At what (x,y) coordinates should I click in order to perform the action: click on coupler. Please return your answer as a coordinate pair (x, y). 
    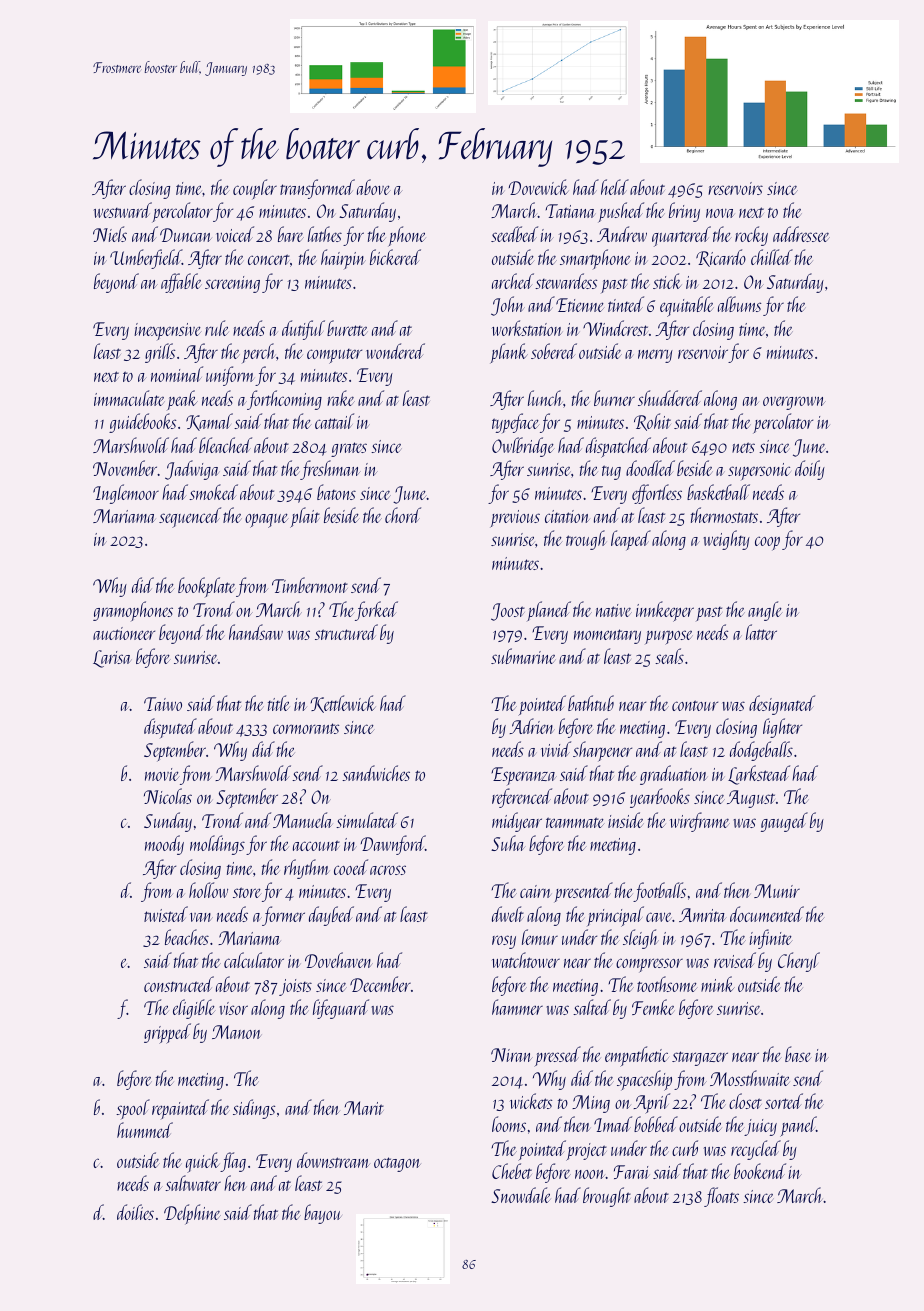
    Looking at the image, I should click on (255, 189).
